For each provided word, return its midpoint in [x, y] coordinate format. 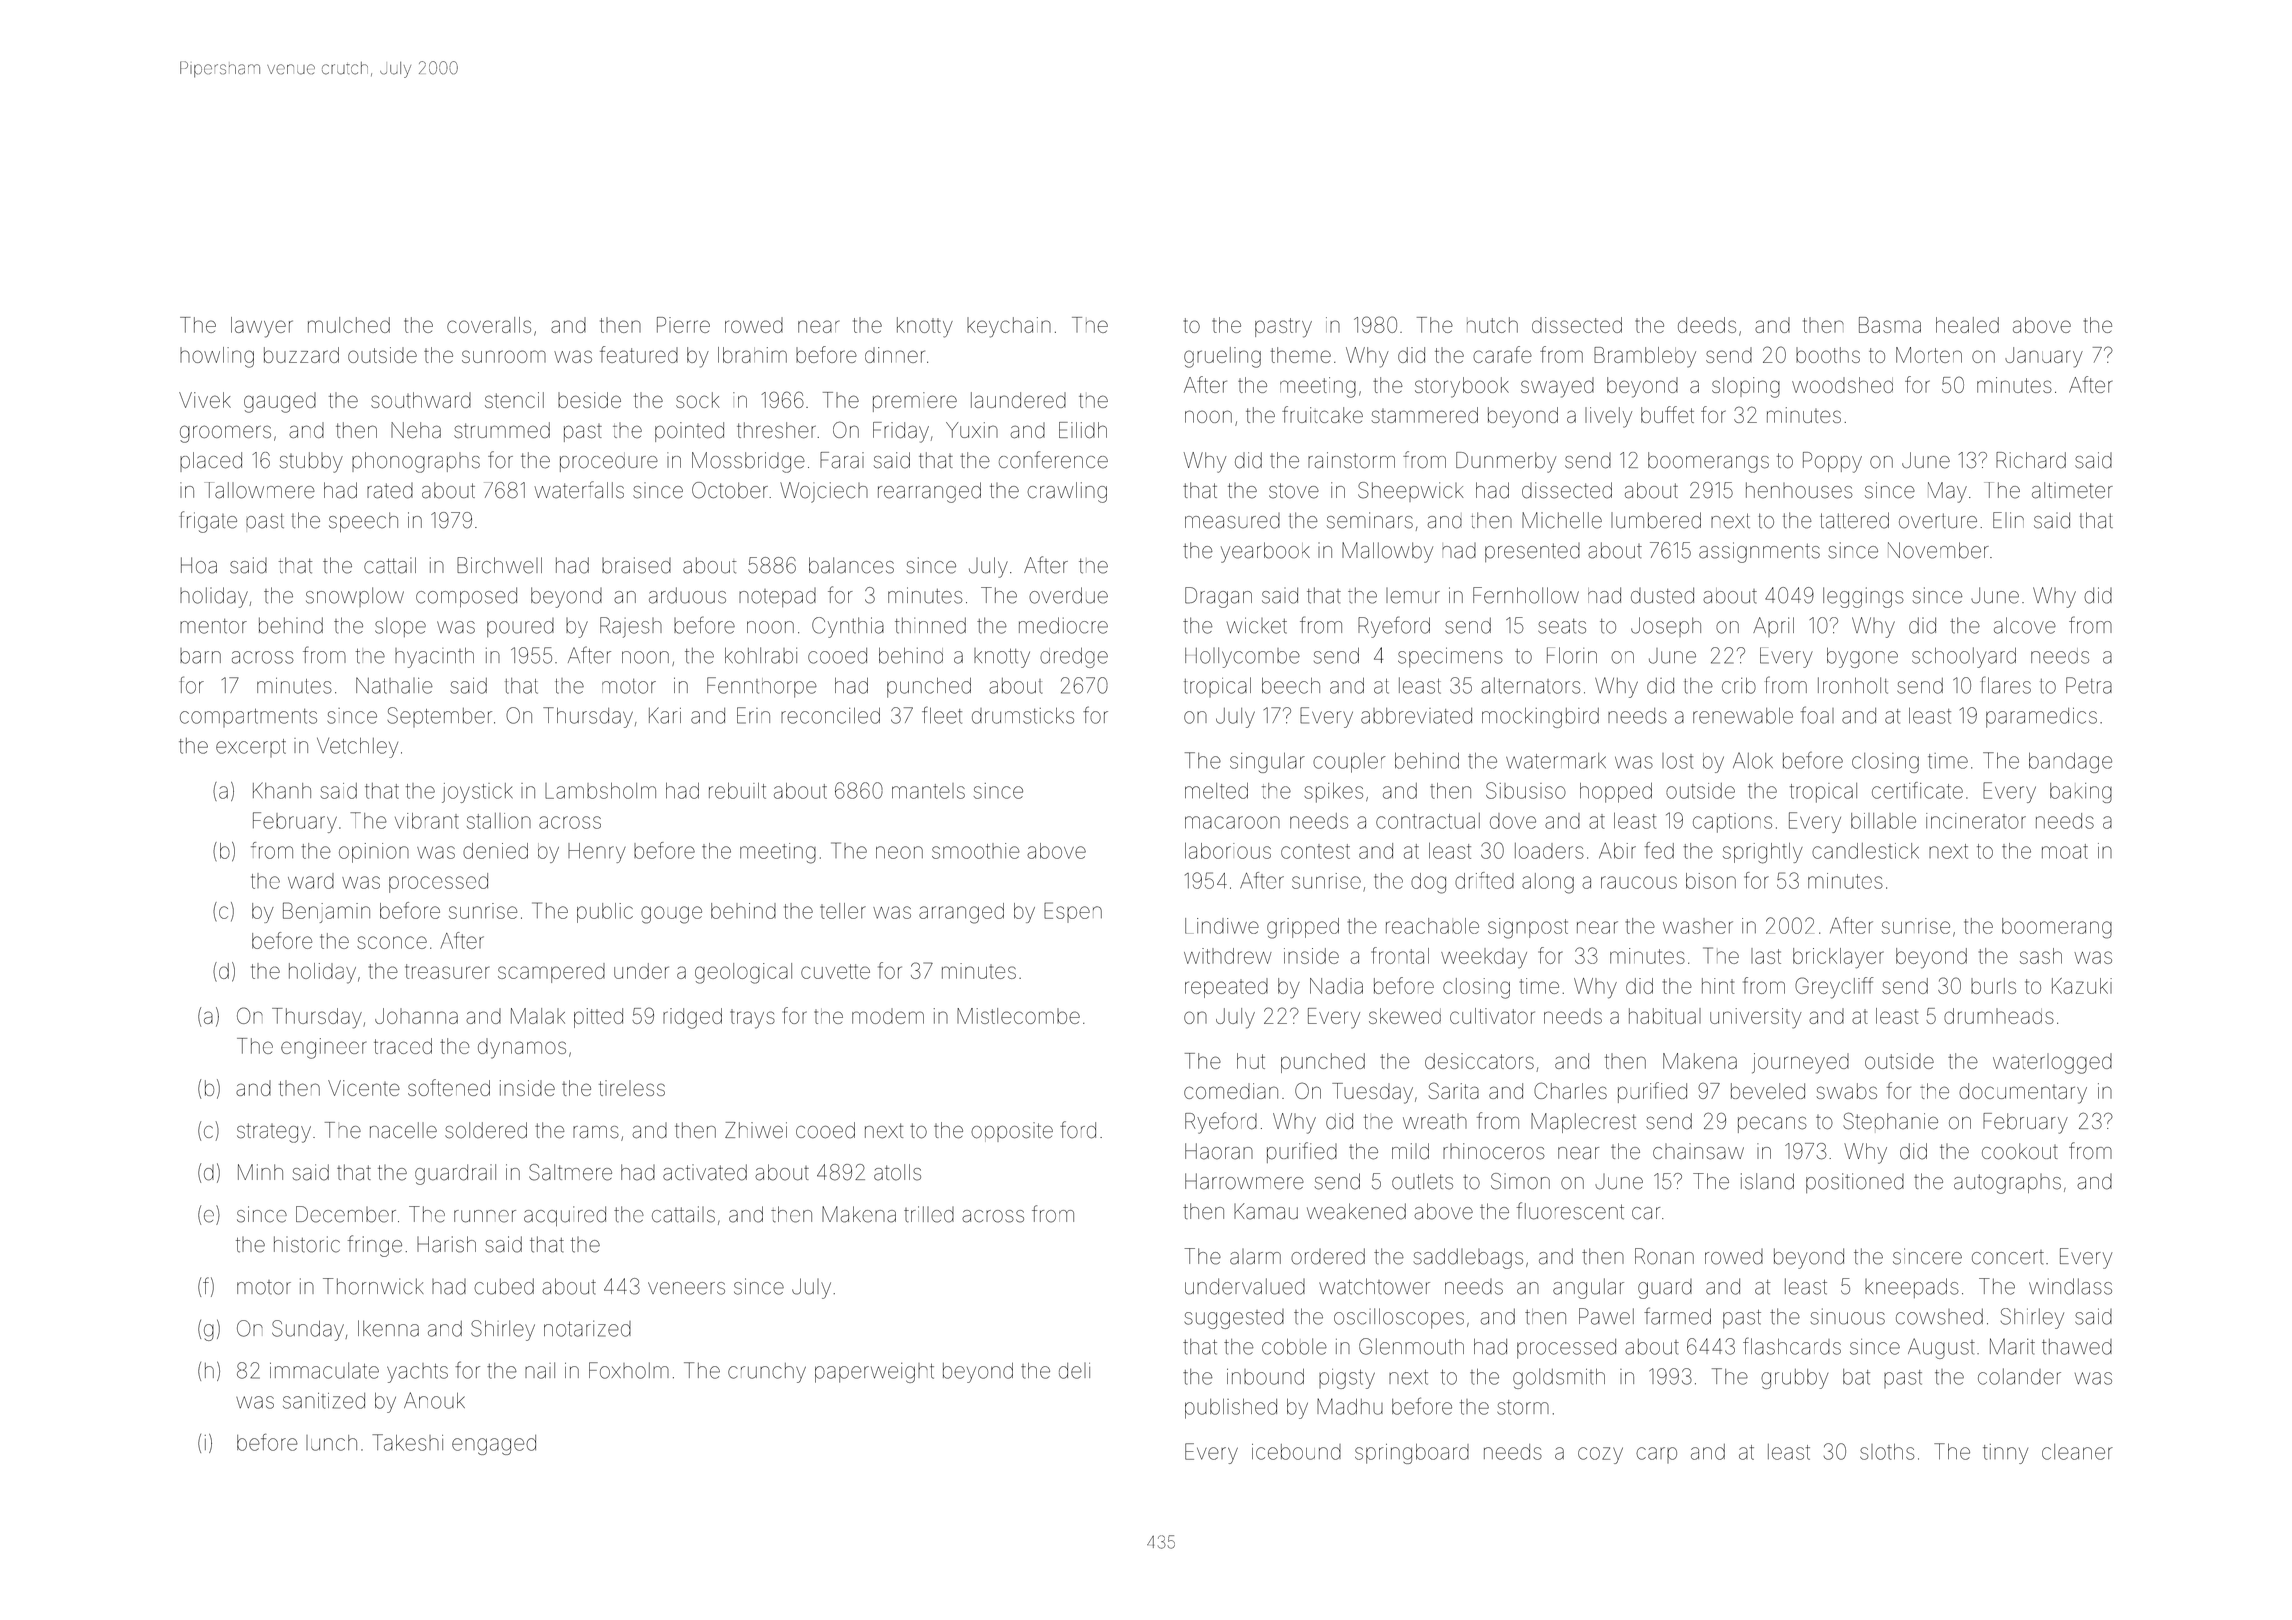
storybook [1462, 387]
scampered [551, 973]
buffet [1667, 414]
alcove [2025, 625]
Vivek [205, 400]
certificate [1917, 790]
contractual [1428, 821]
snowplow [355, 597]
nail [540, 1370]
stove [1294, 491]
